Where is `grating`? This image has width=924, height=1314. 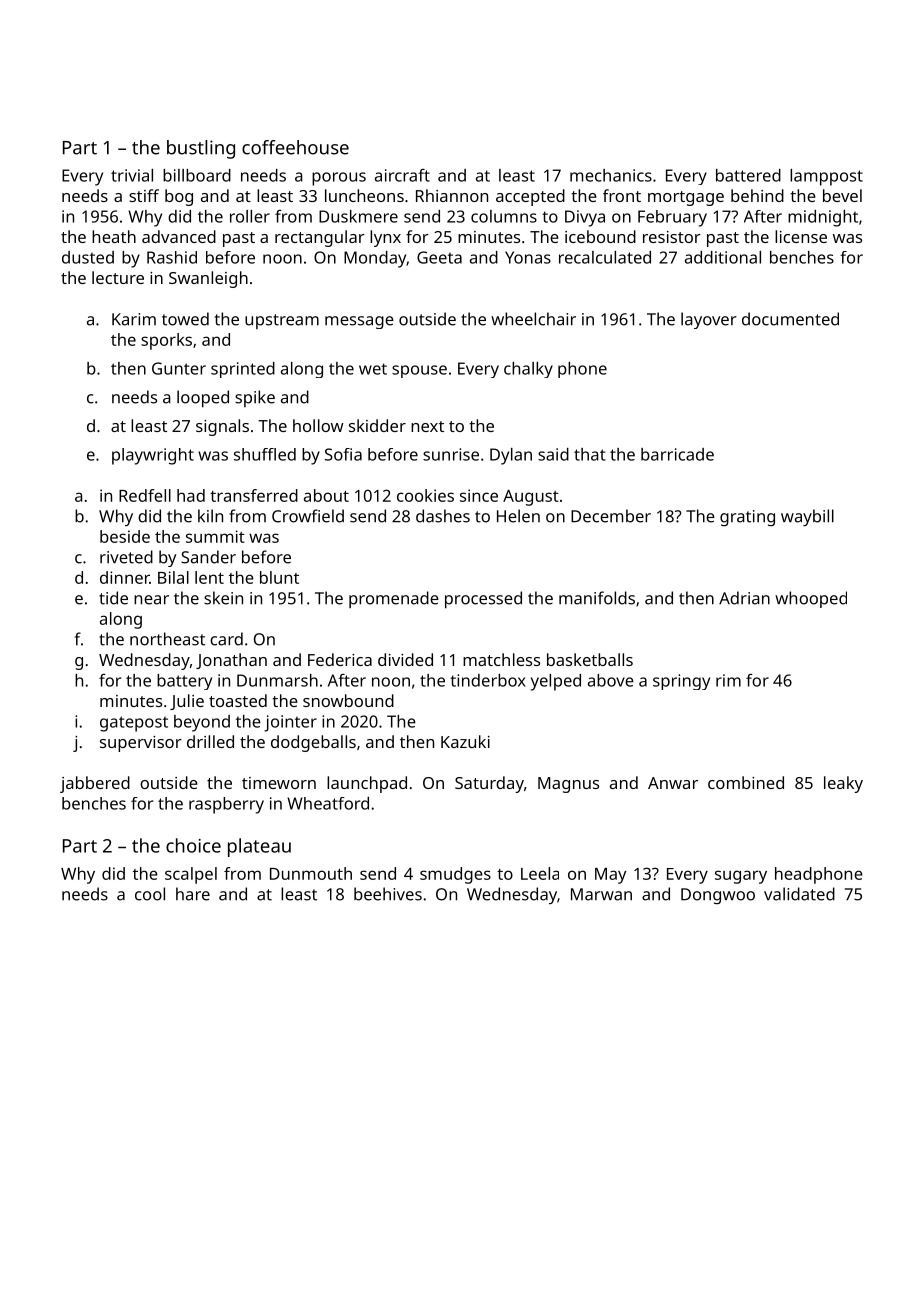 grating is located at coordinates (747, 518).
